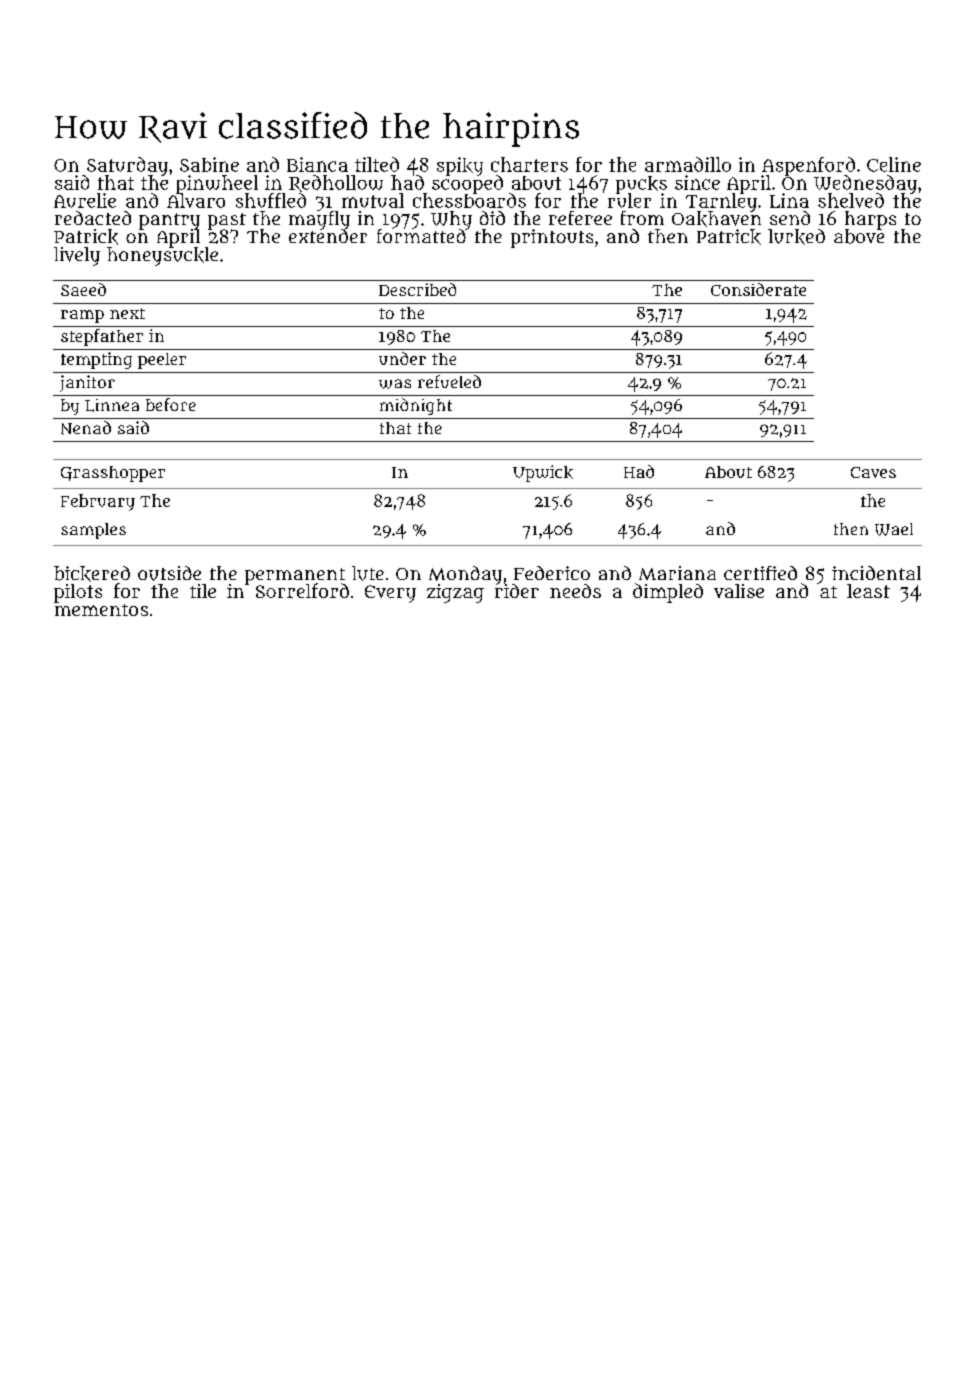 The height and width of the page is (1384, 975). Describe the element at coordinates (552, 573) in the page. I see `Federico` at that location.
